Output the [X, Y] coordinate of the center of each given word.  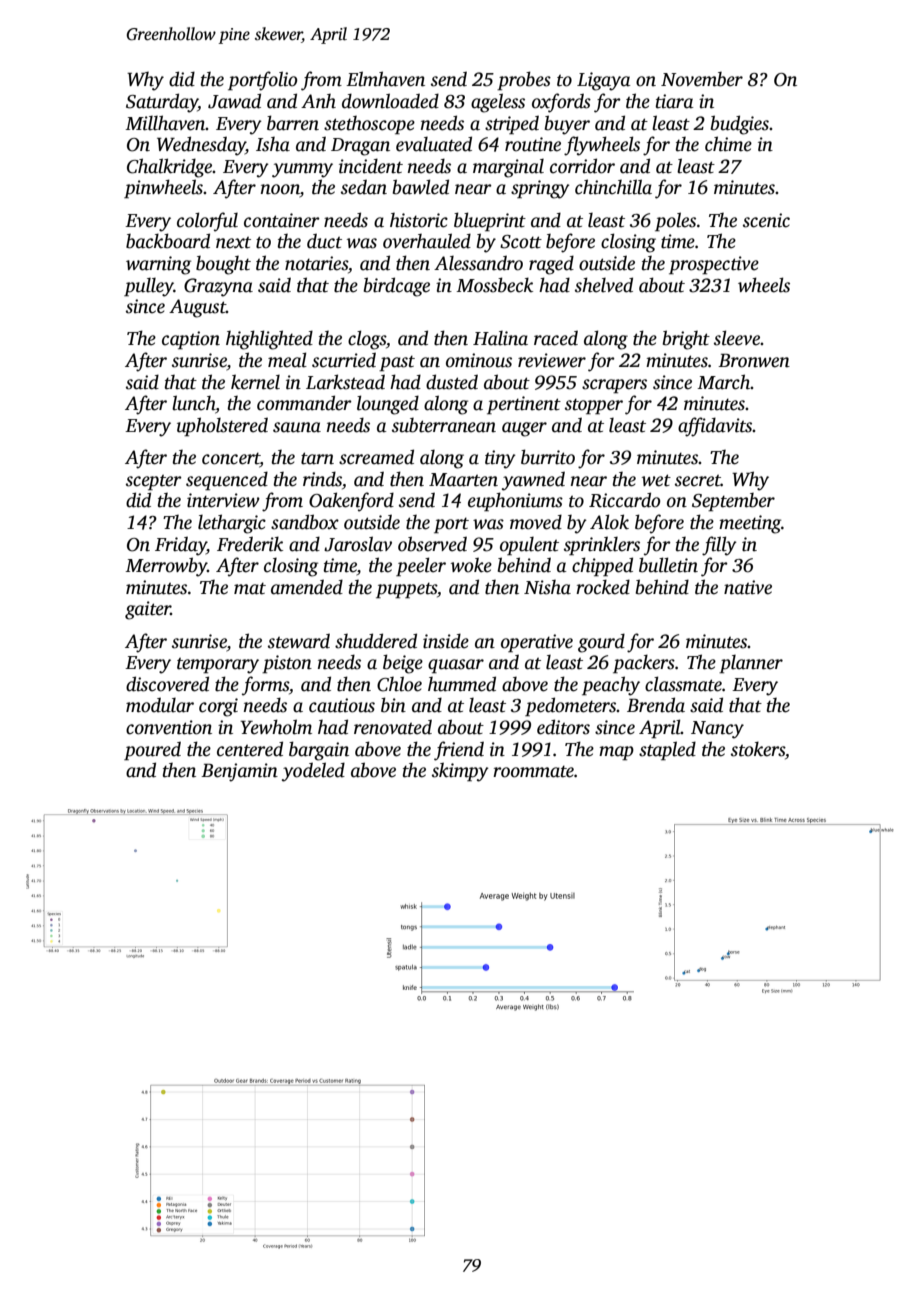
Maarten [463, 480]
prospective [714, 265]
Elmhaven [385, 79]
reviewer [552, 360]
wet [656, 480]
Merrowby [166, 567]
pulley [149, 287]
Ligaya [604, 81]
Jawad [234, 101]
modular [160, 705]
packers [644, 664]
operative [537, 643]
